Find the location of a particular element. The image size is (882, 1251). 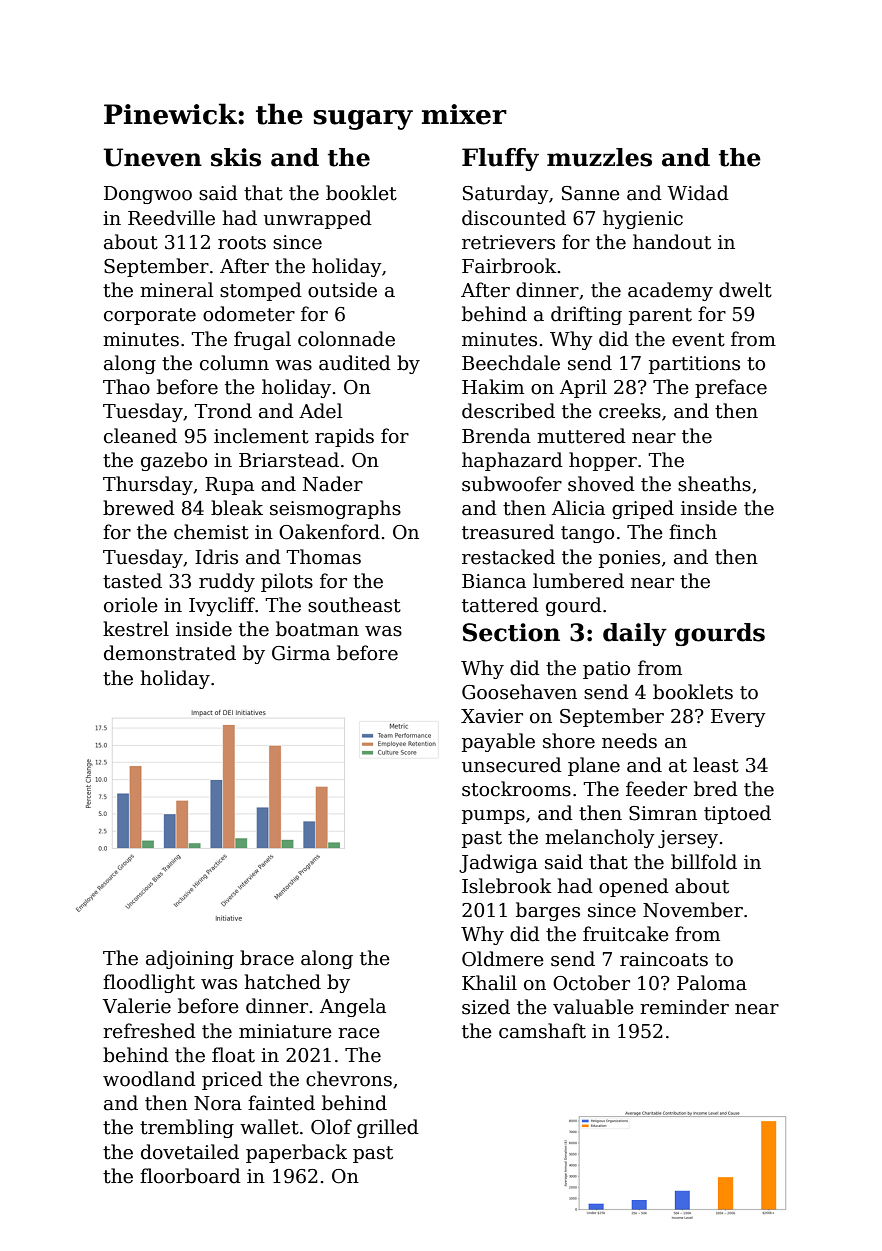

pumps is located at coordinates (493, 817).
